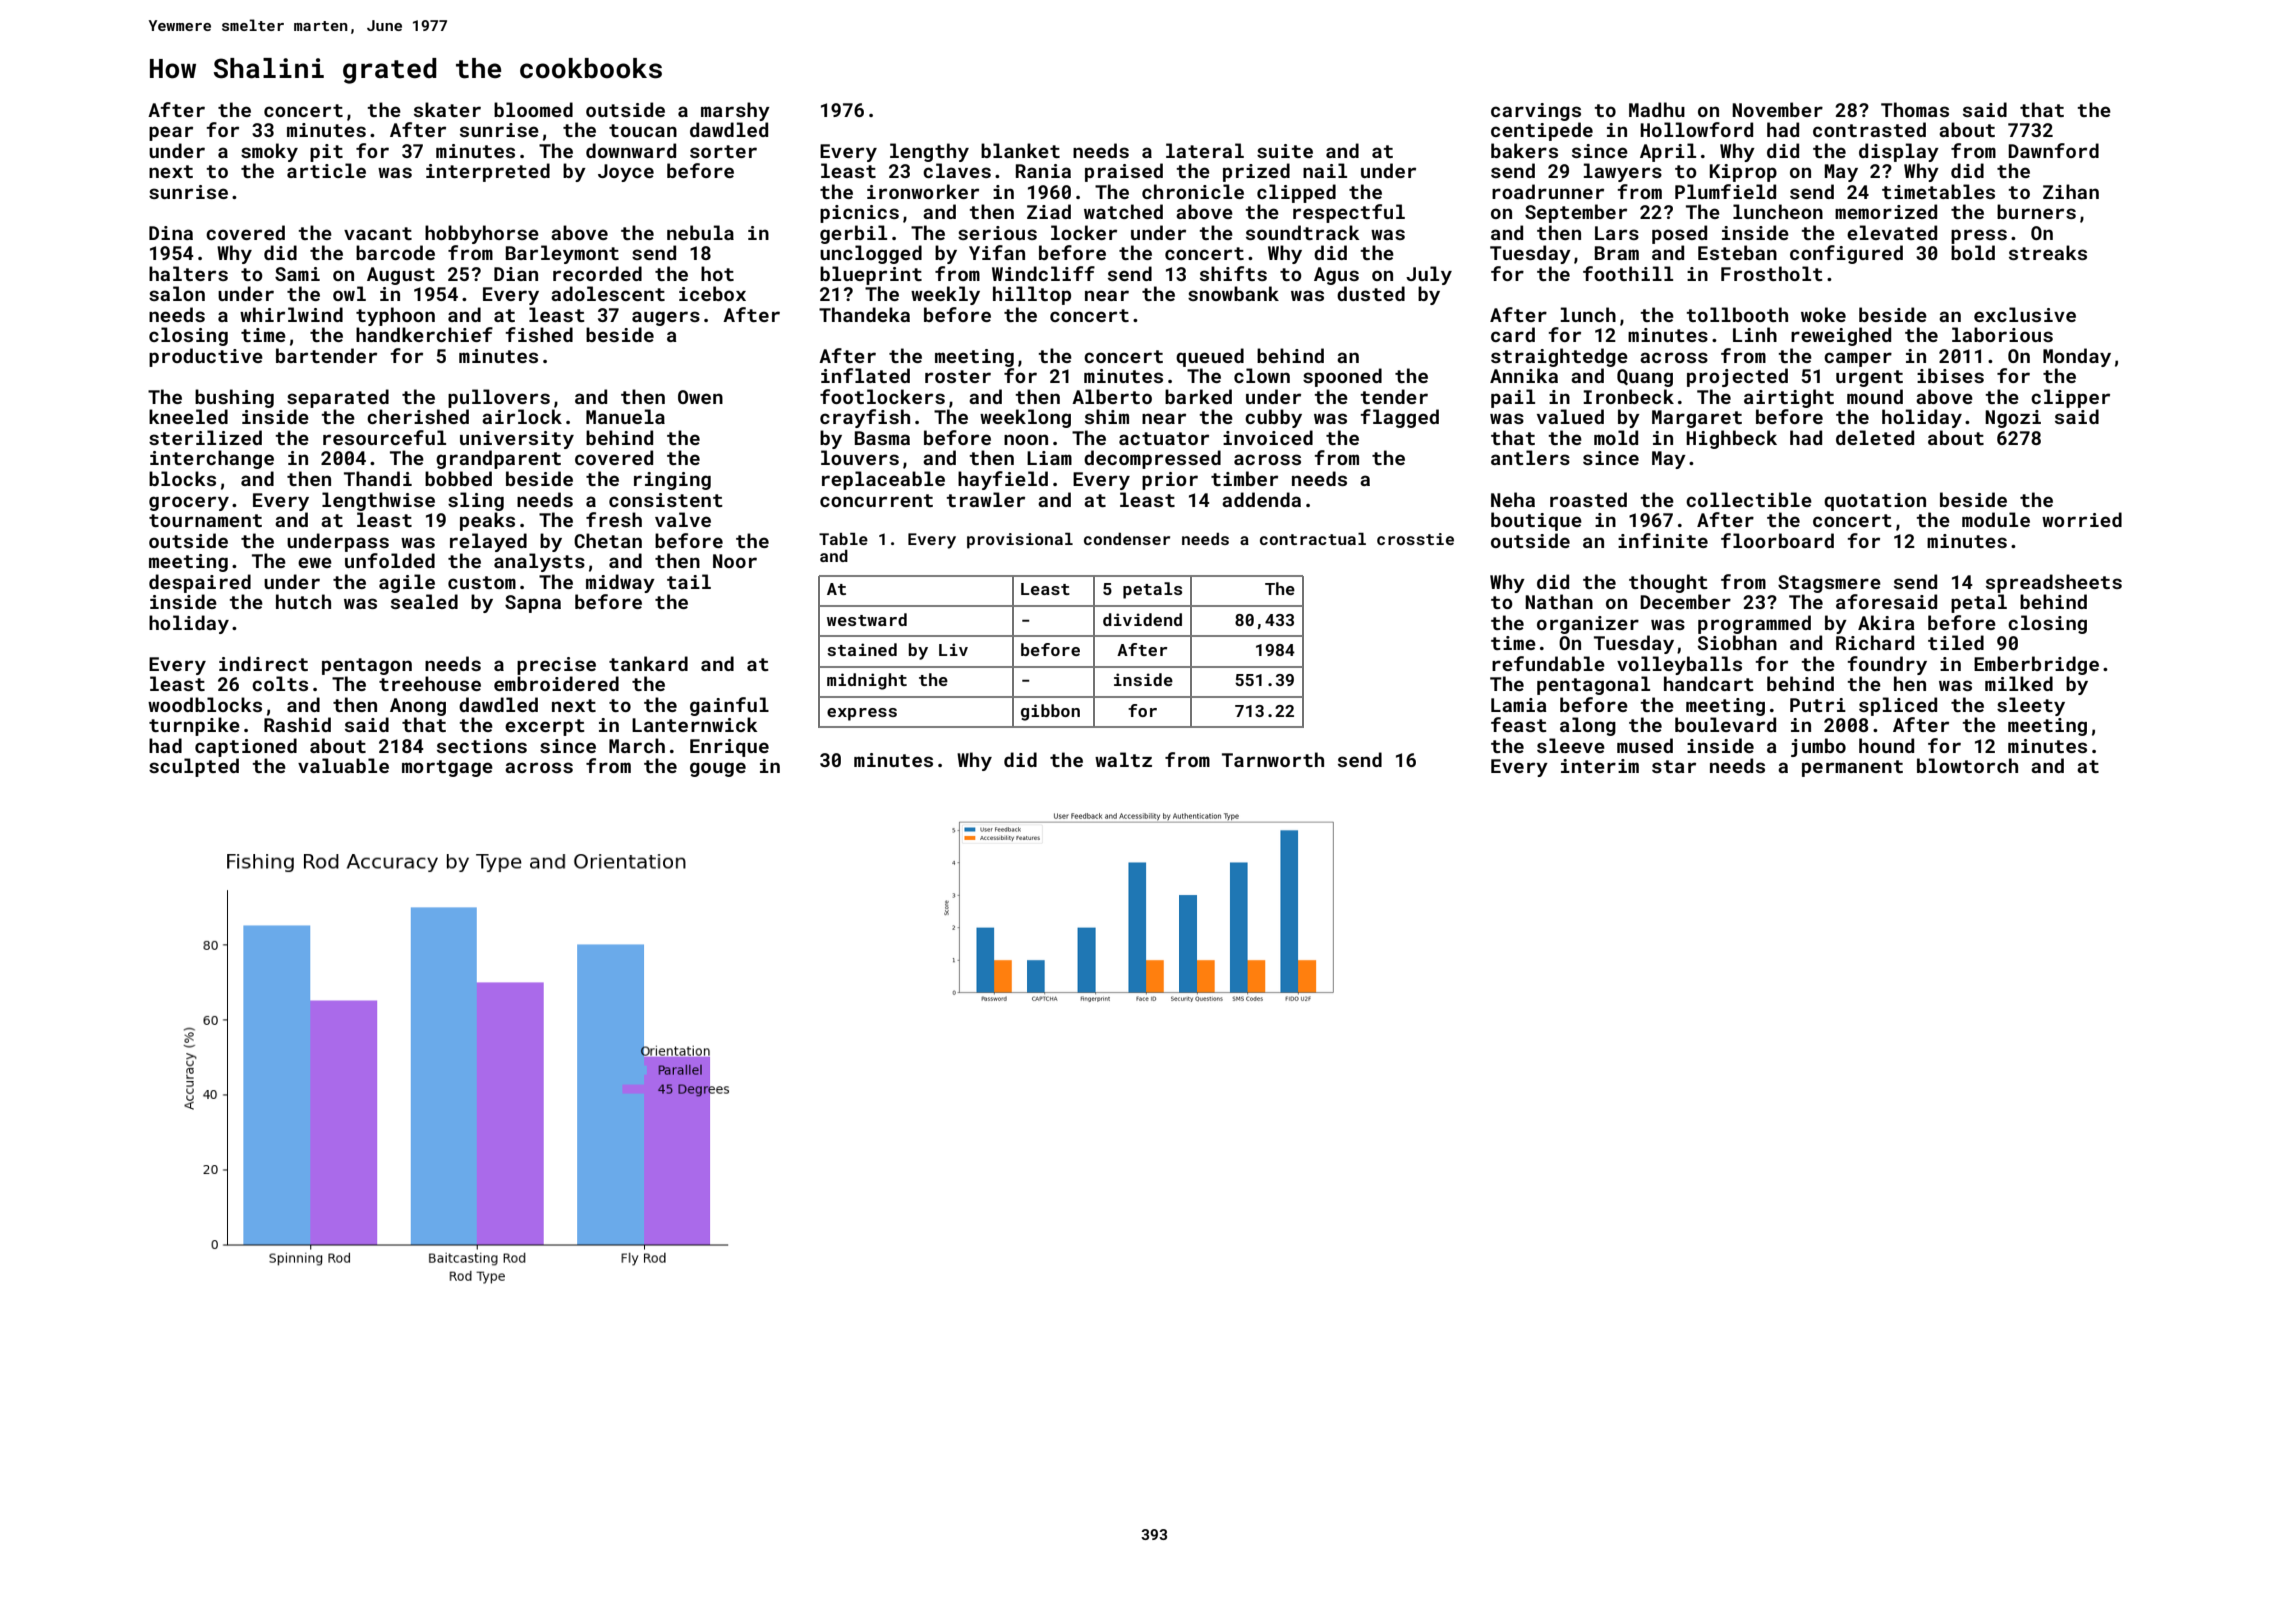  Describe the element at coordinates (171, 133) in the image. I see `pear` at that location.
